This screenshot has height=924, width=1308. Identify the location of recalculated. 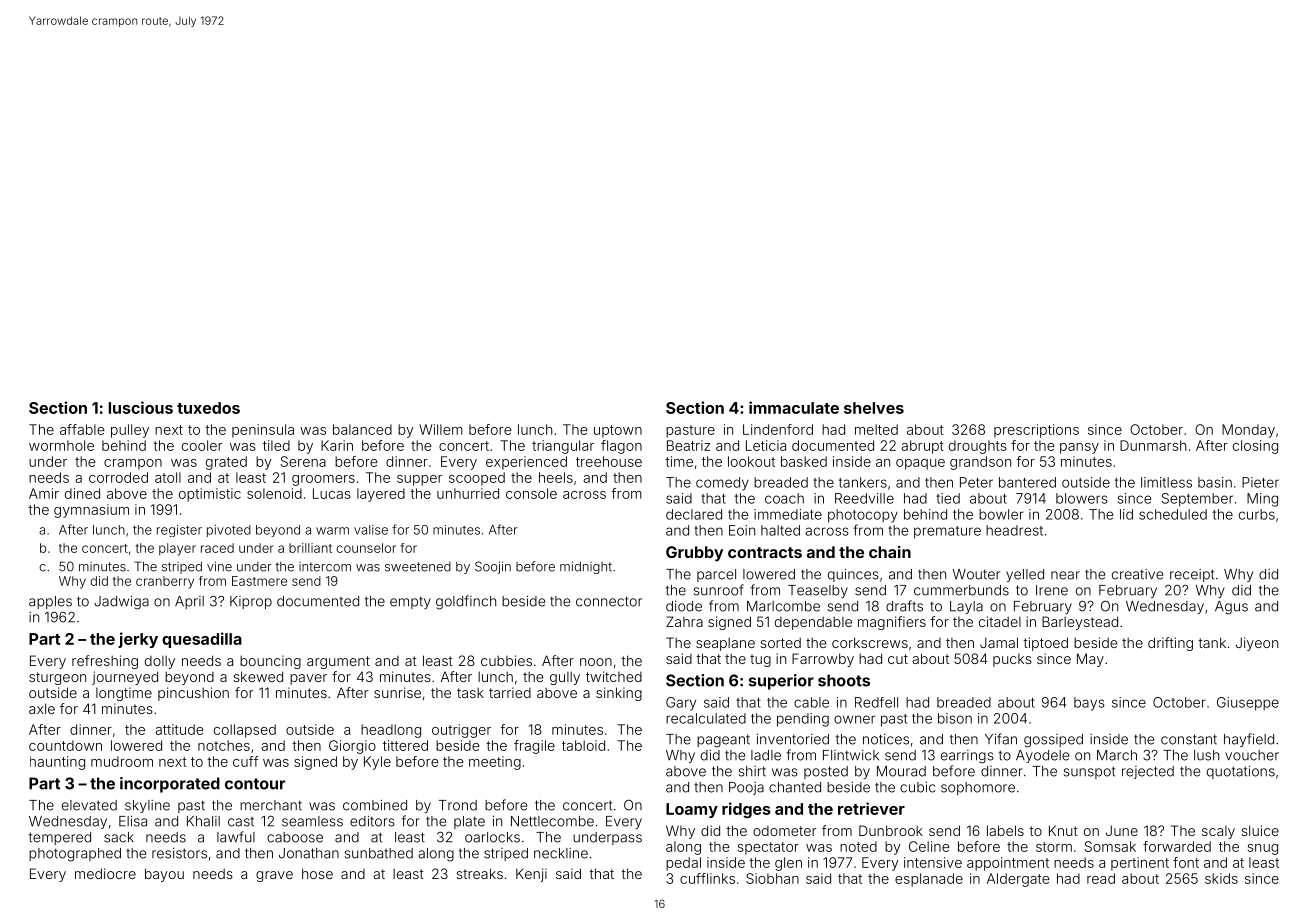
(706, 718).
